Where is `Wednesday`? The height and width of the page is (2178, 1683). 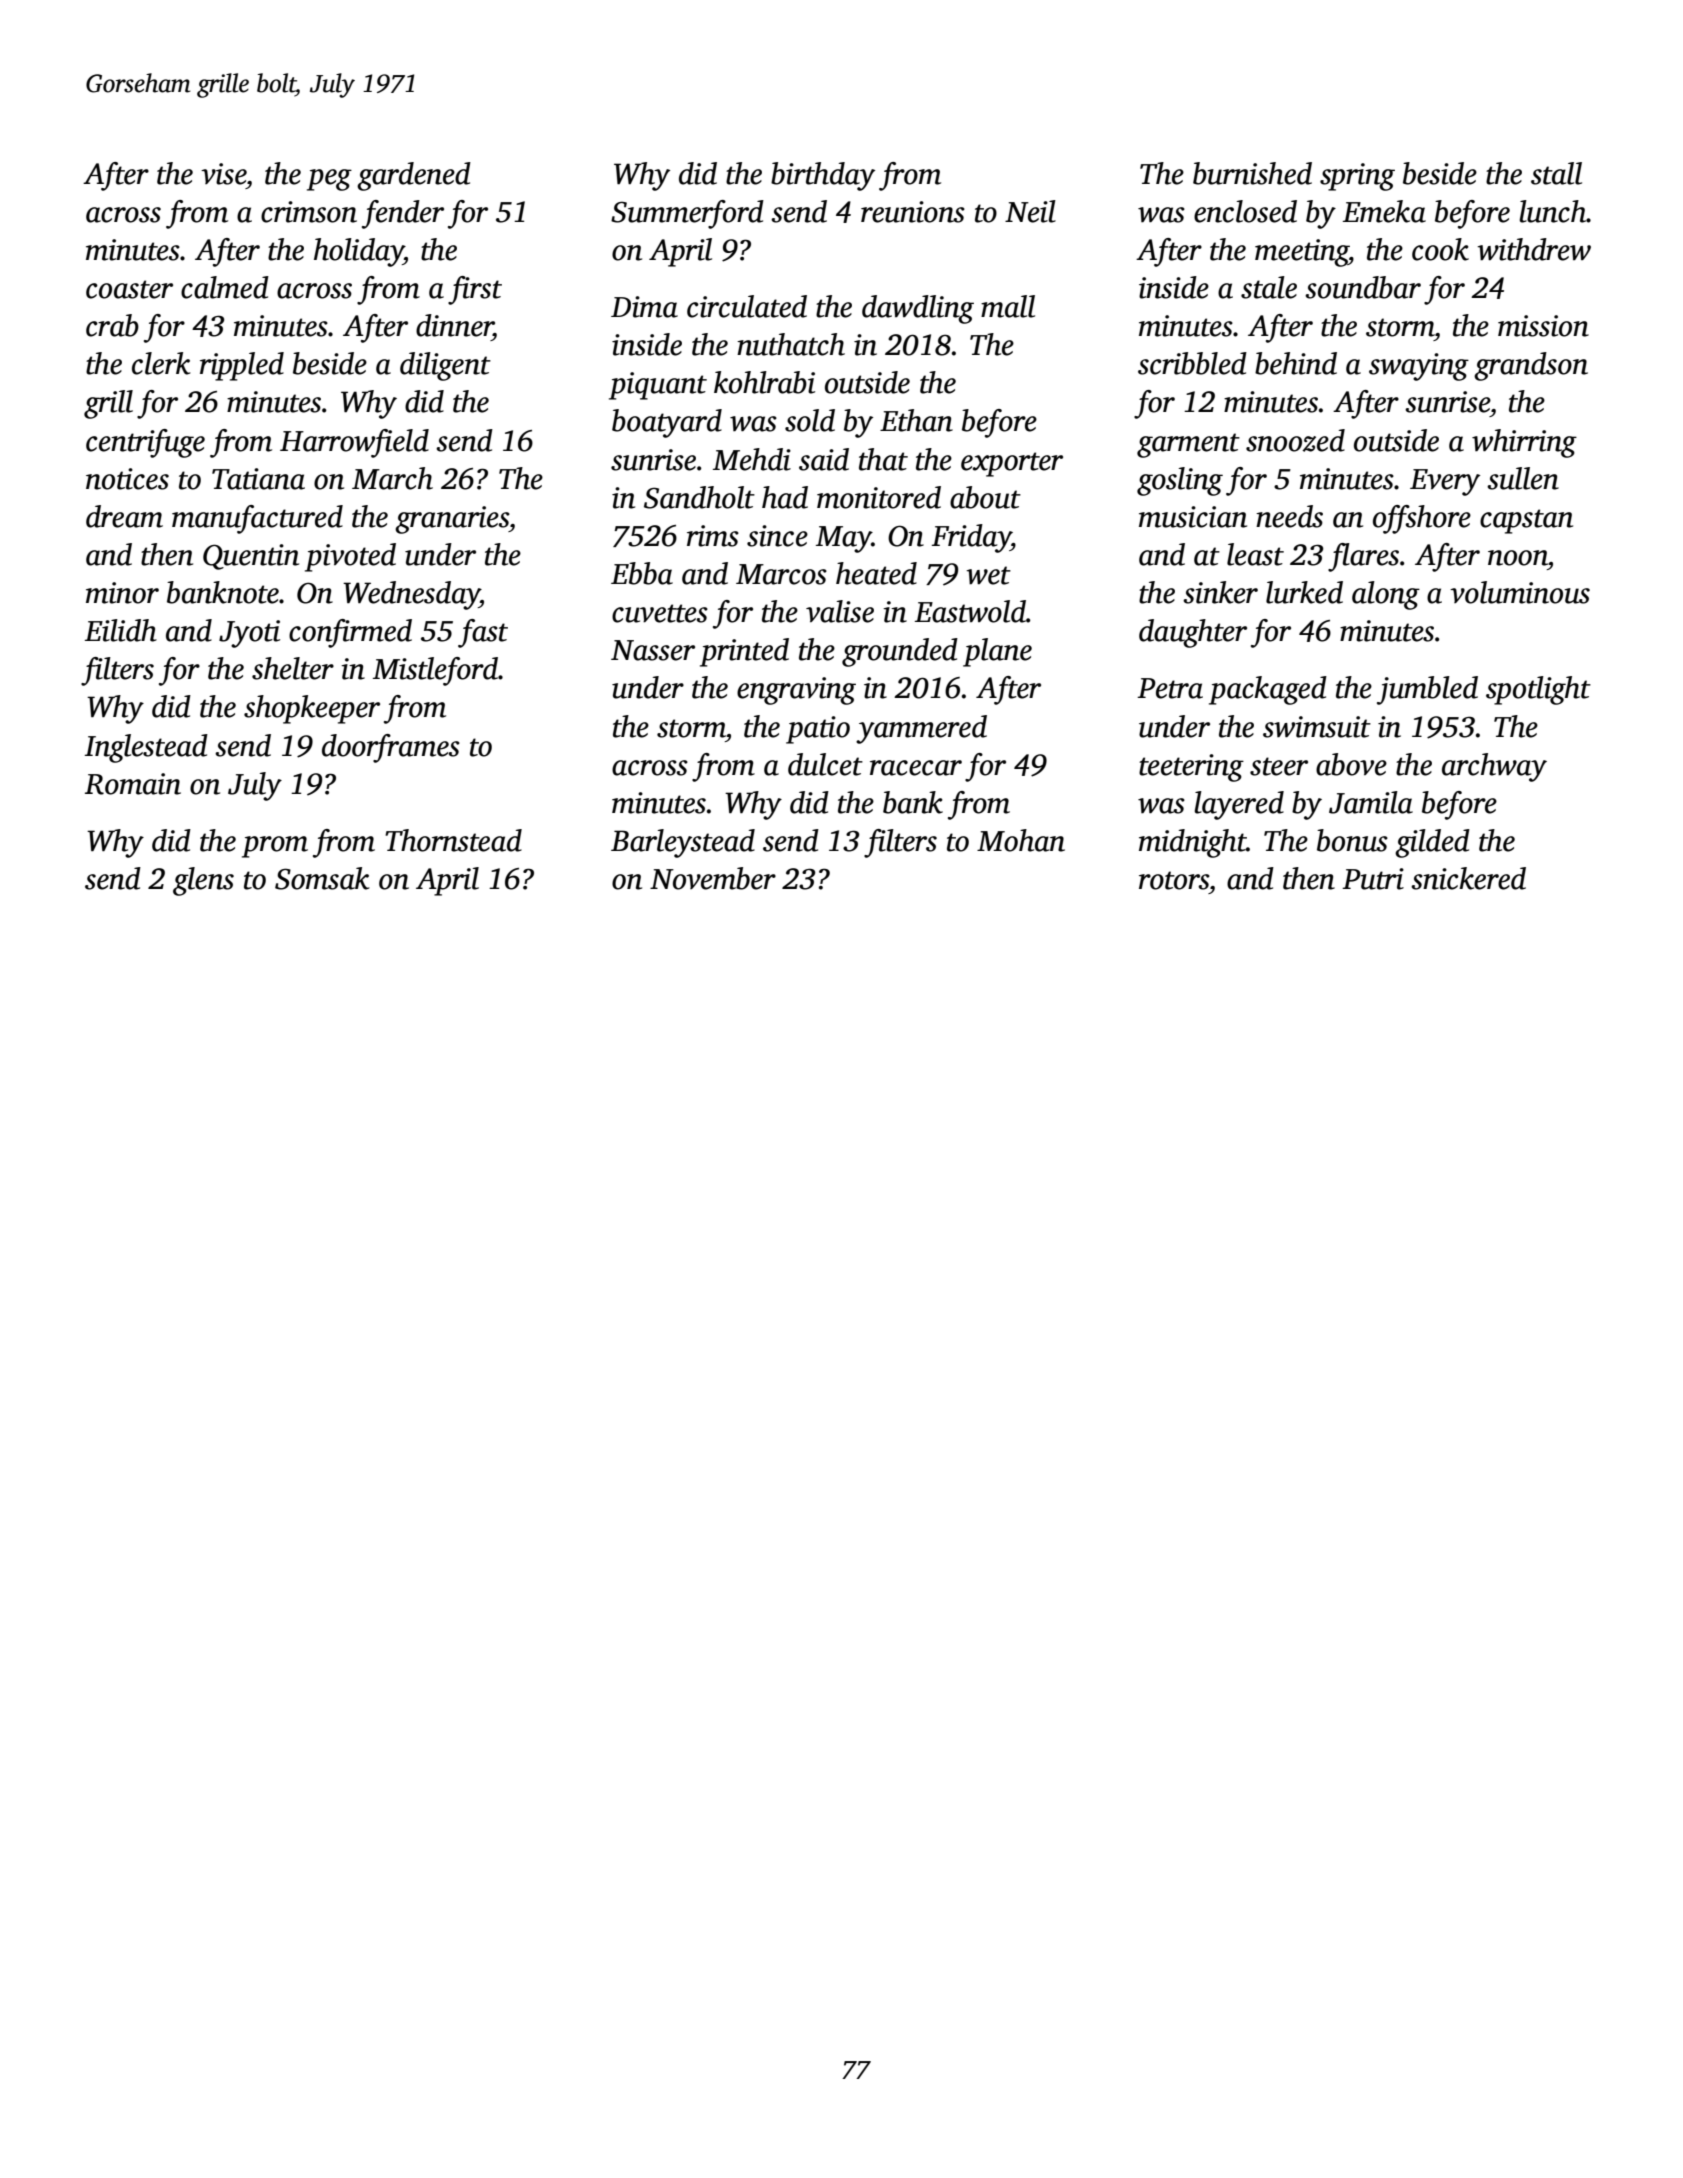
Wednesday is located at coordinates (411, 595).
